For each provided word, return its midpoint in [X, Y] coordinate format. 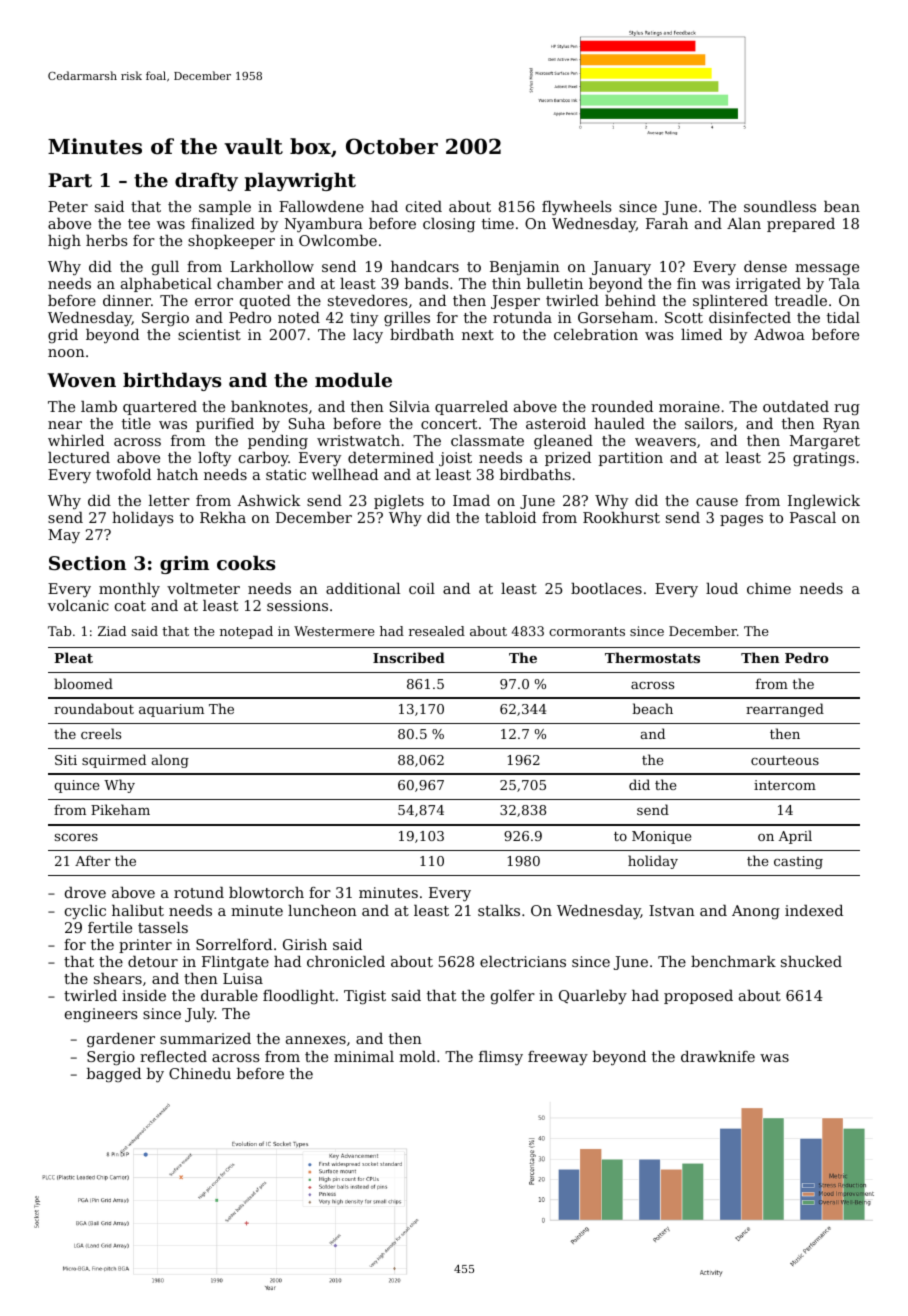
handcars [425, 266]
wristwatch [358, 440]
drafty [206, 181]
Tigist [365, 997]
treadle [801, 300]
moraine [689, 406]
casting [798, 862]
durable [229, 995]
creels [101, 733]
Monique [661, 837]
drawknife [718, 1056]
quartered [160, 408]
